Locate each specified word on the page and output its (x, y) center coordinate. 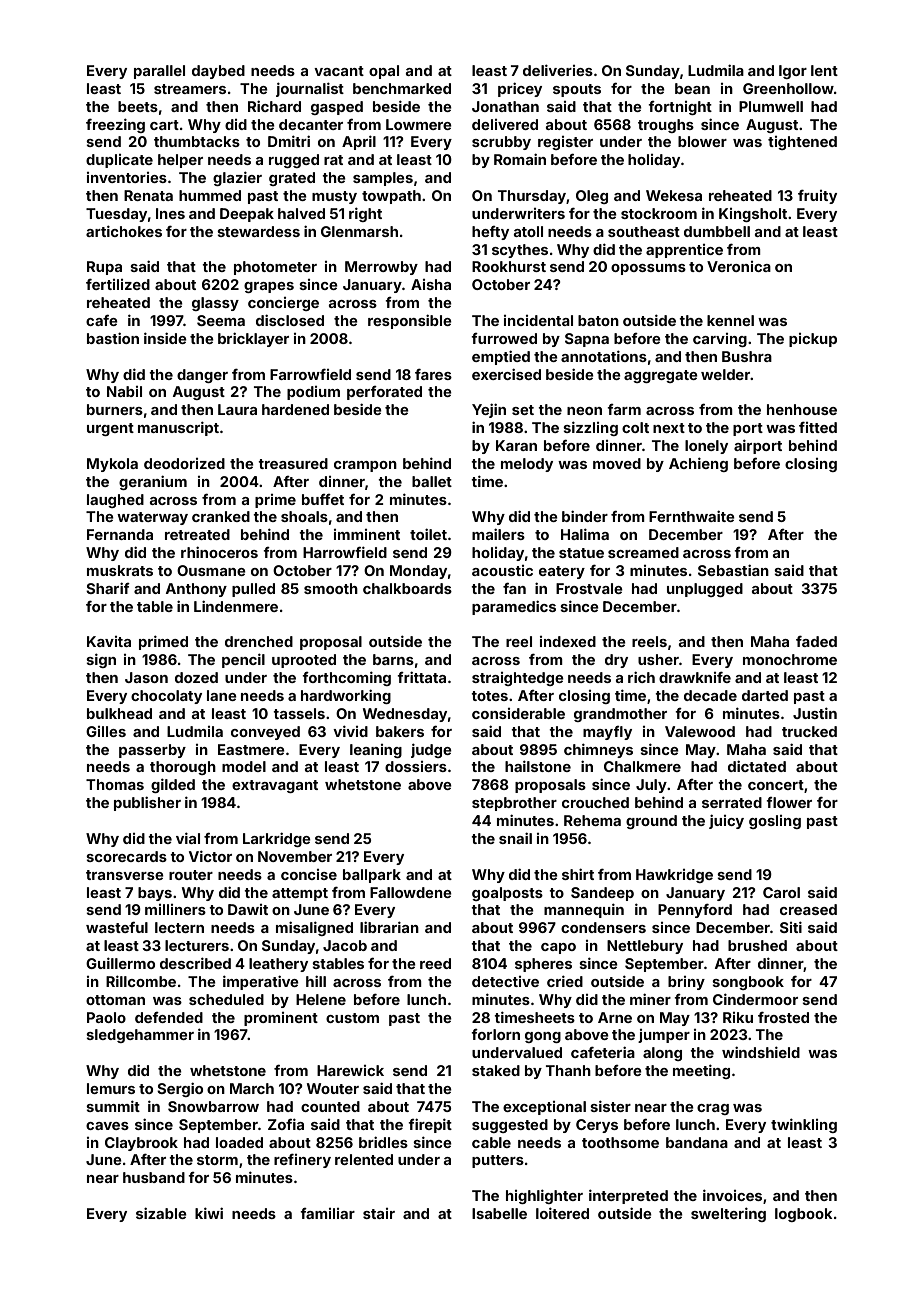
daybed (218, 72)
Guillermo (120, 963)
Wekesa (674, 195)
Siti (791, 927)
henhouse (802, 409)
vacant (339, 71)
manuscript (178, 428)
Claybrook (141, 1144)
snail (515, 838)
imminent (367, 534)
